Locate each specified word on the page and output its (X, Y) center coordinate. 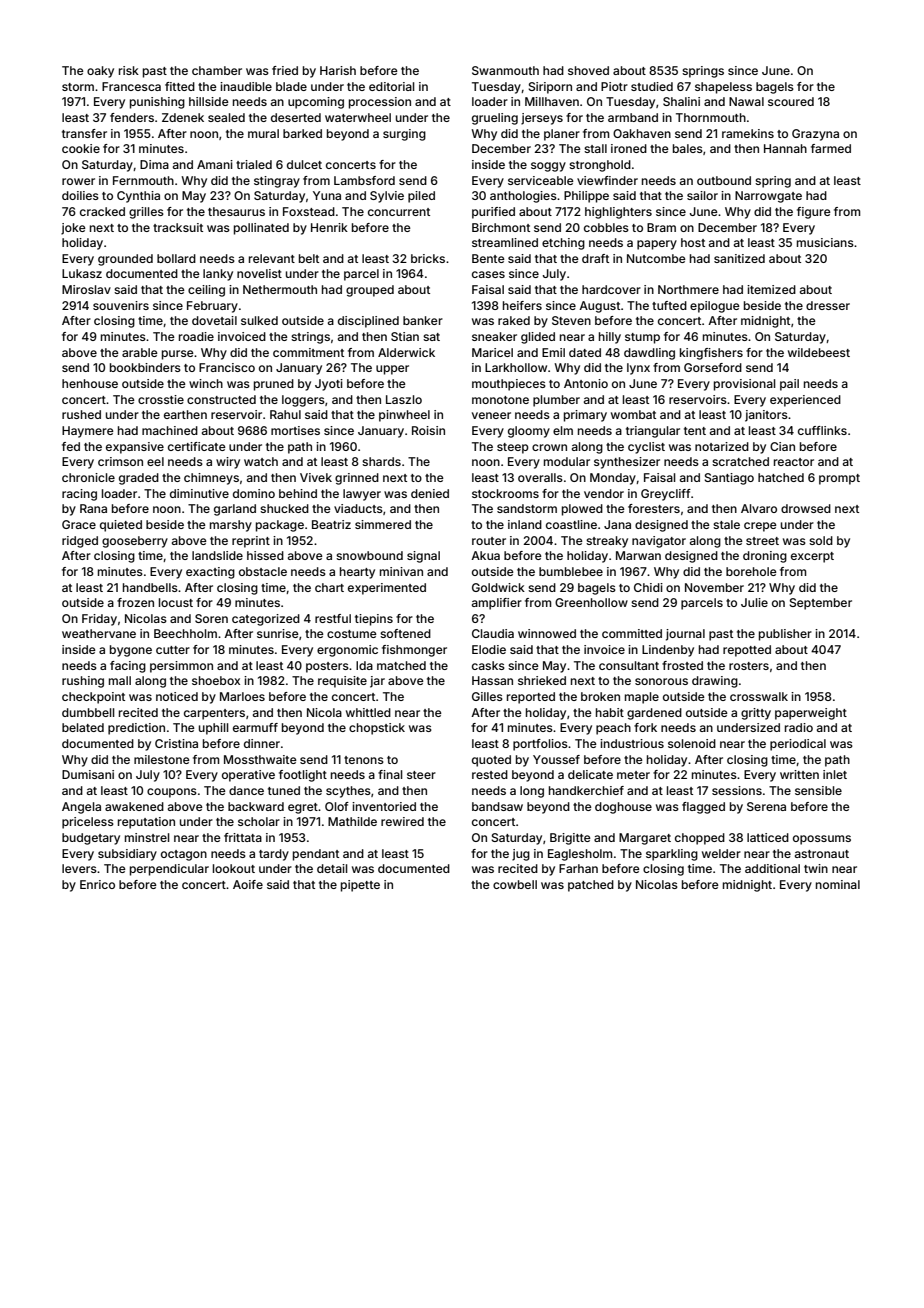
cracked (102, 211)
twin (816, 868)
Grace (79, 524)
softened (405, 633)
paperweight (811, 714)
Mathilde (352, 821)
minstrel (147, 837)
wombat (633, 414)
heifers (522, 305)
